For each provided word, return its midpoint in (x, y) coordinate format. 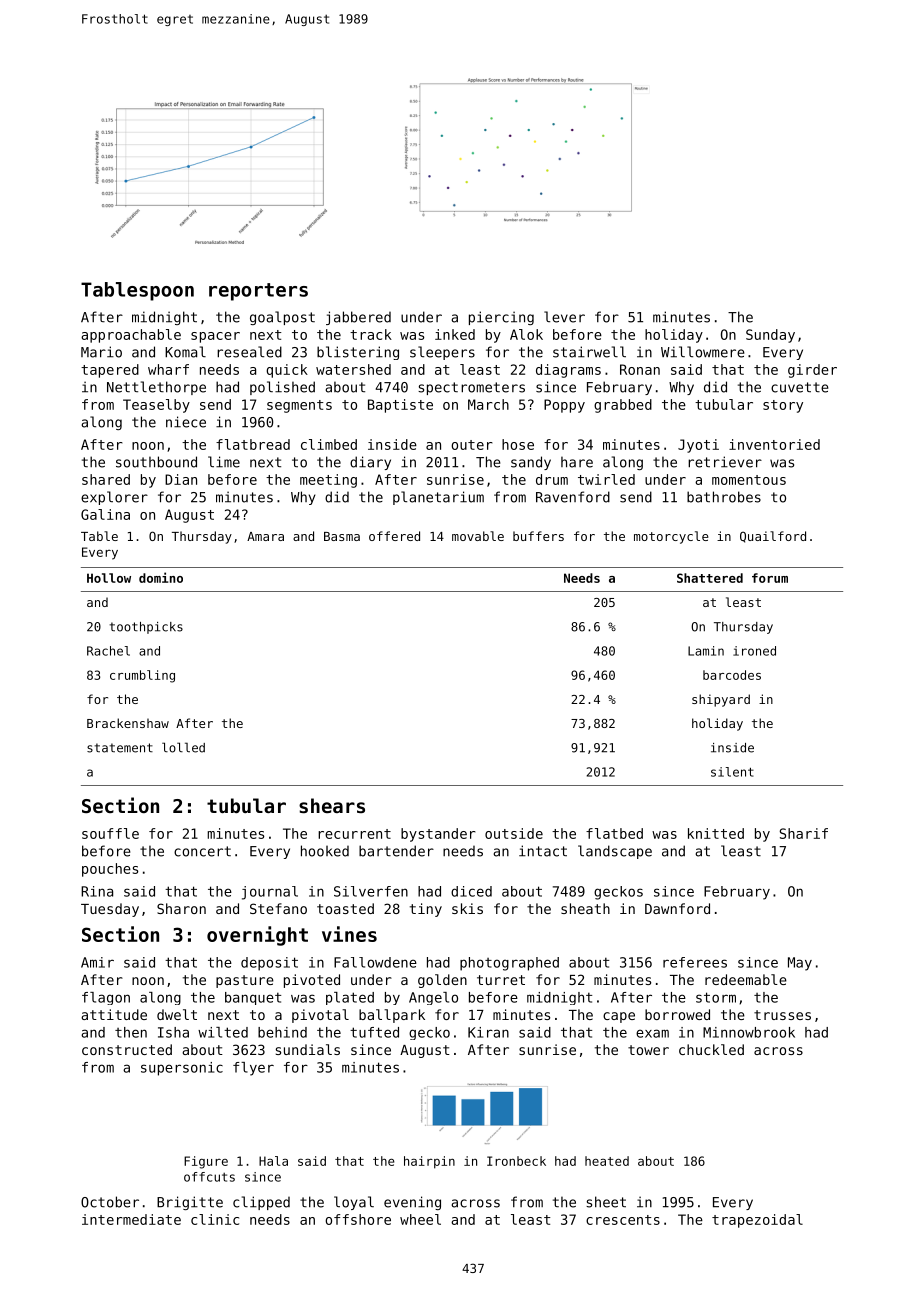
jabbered (358, 318)
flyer (253, 1069)
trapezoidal (757, 1221)
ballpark (392, 1016)
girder (812, 371)
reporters (258, 292)
